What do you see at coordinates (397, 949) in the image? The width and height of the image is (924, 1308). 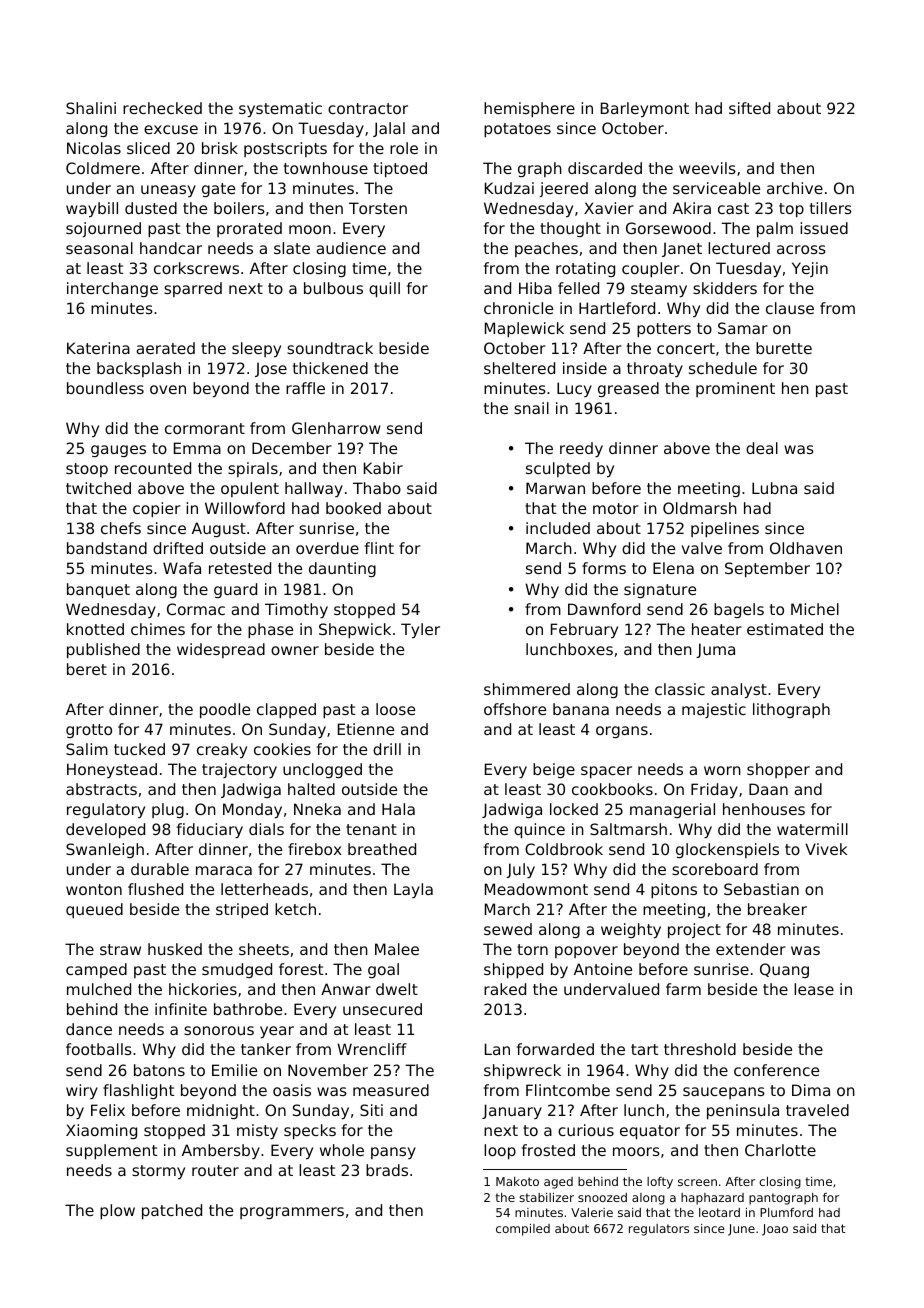 I see `Malee` at bounding box center [397, 949].
